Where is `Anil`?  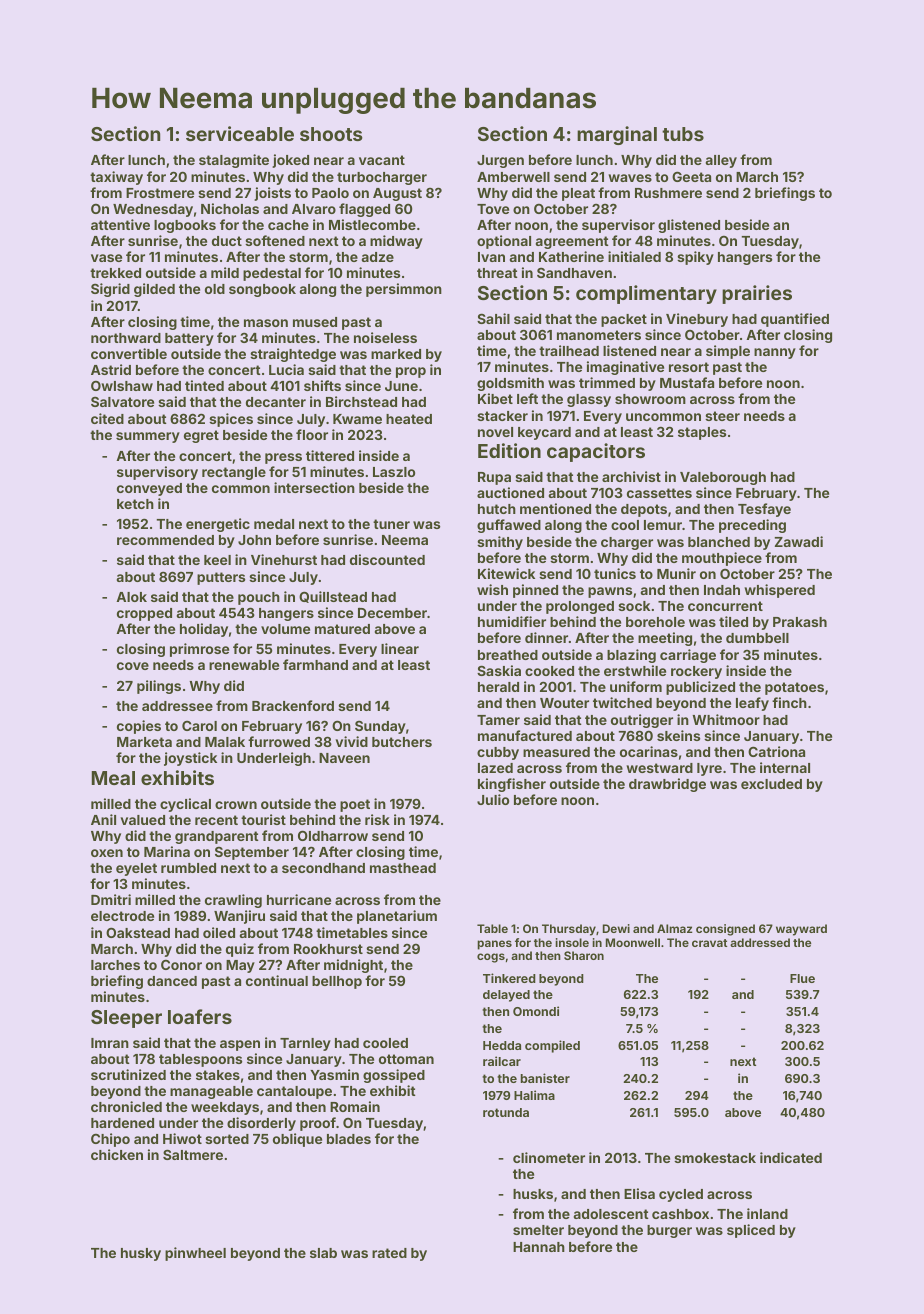
Anil is located at coordinates (103, 819).
